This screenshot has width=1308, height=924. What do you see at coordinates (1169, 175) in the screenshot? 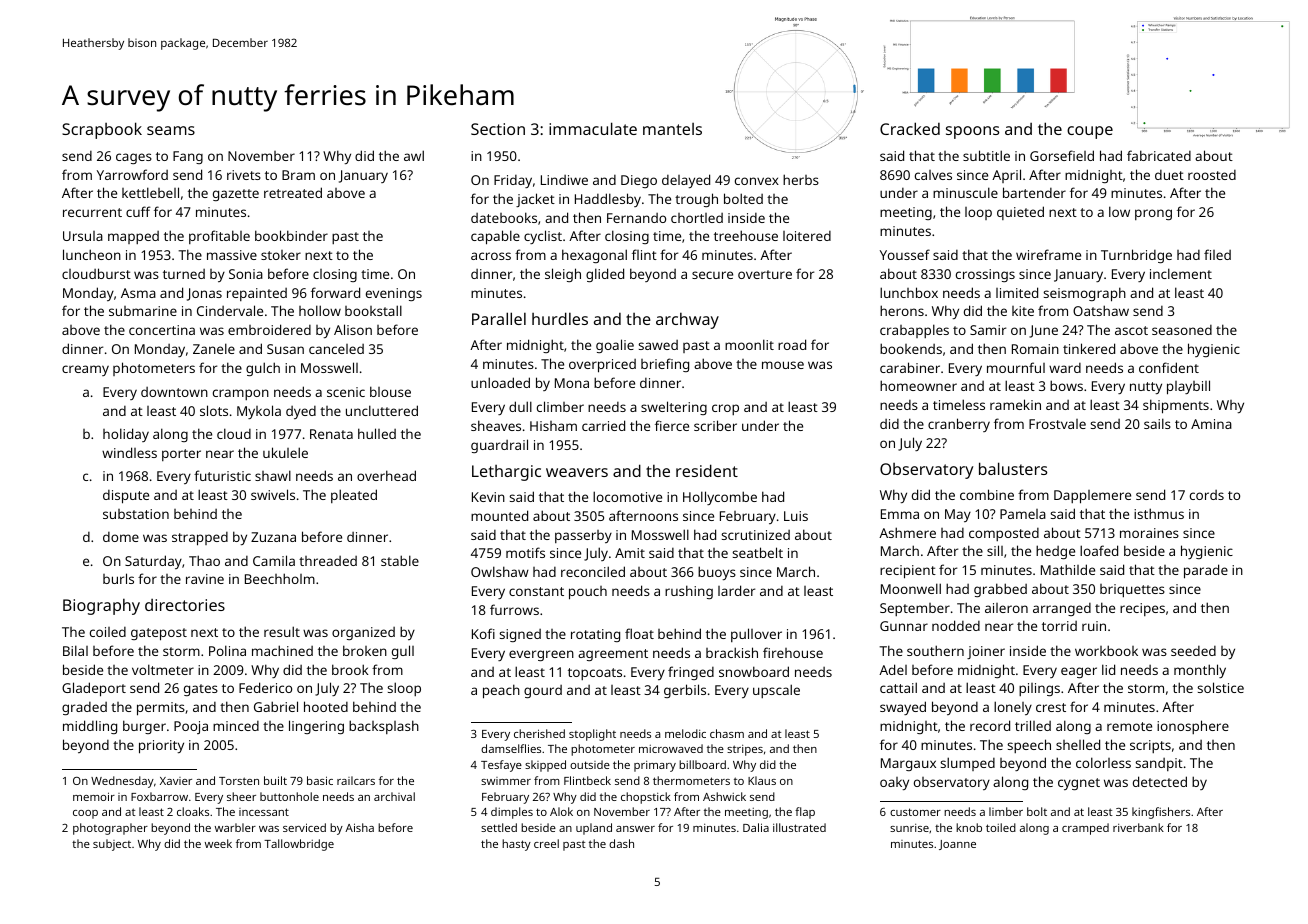
I see `duet` at bounding box center [1169, 175].
